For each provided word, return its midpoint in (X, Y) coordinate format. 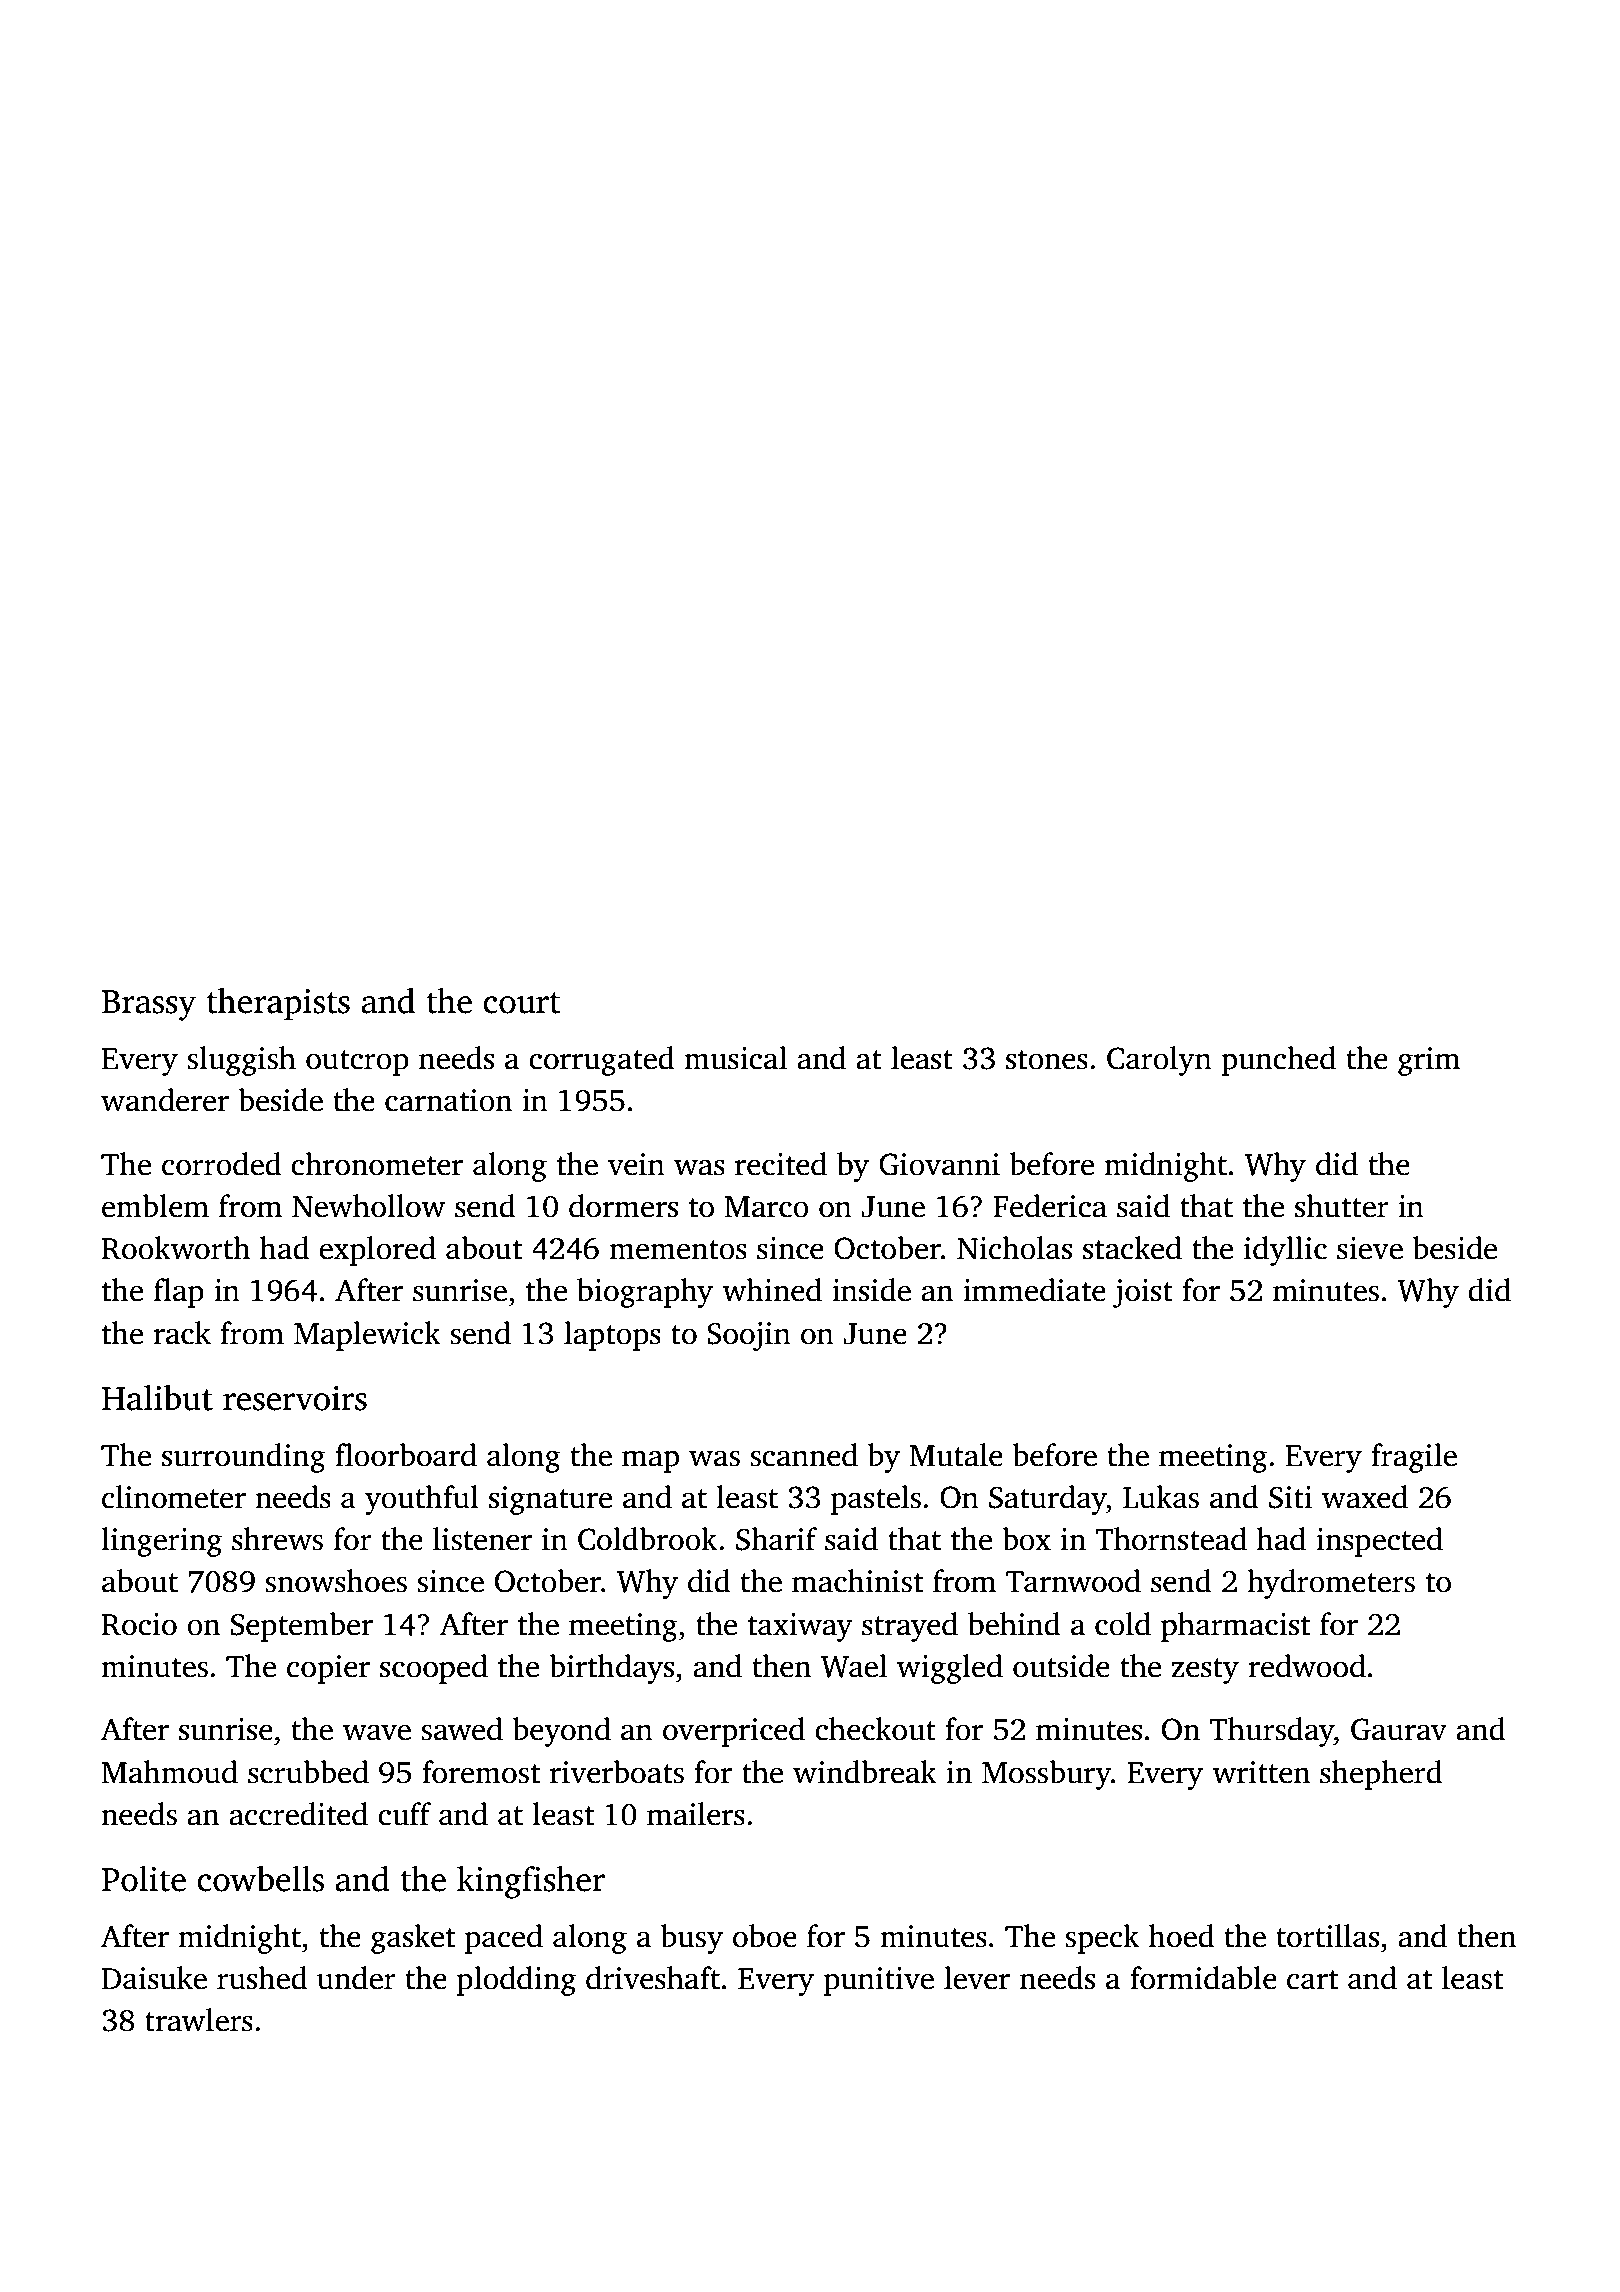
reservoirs (295, 1398)
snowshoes (336, 1581)
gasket (413, 1939)
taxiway (800, 1627)
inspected (1379, 1542)
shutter (1342, 1206)
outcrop (357, 1063)
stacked (1132, 1248)
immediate (1034, 1290)
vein (636, 1164)
